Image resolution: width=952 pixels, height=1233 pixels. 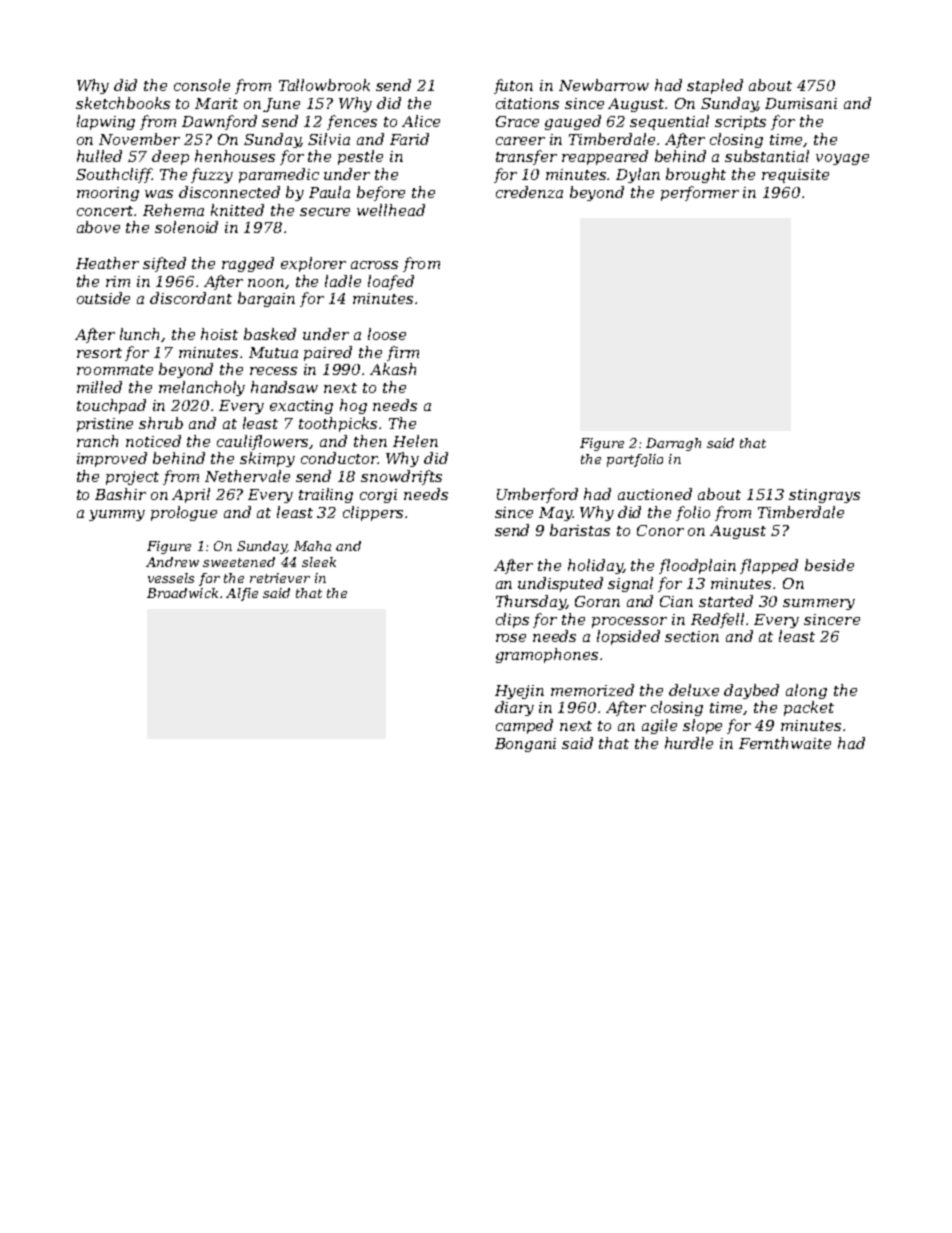 What do you see at coordinates (697, 566) in the image?
I see `floodplain` at bounding box center [697, 566].
